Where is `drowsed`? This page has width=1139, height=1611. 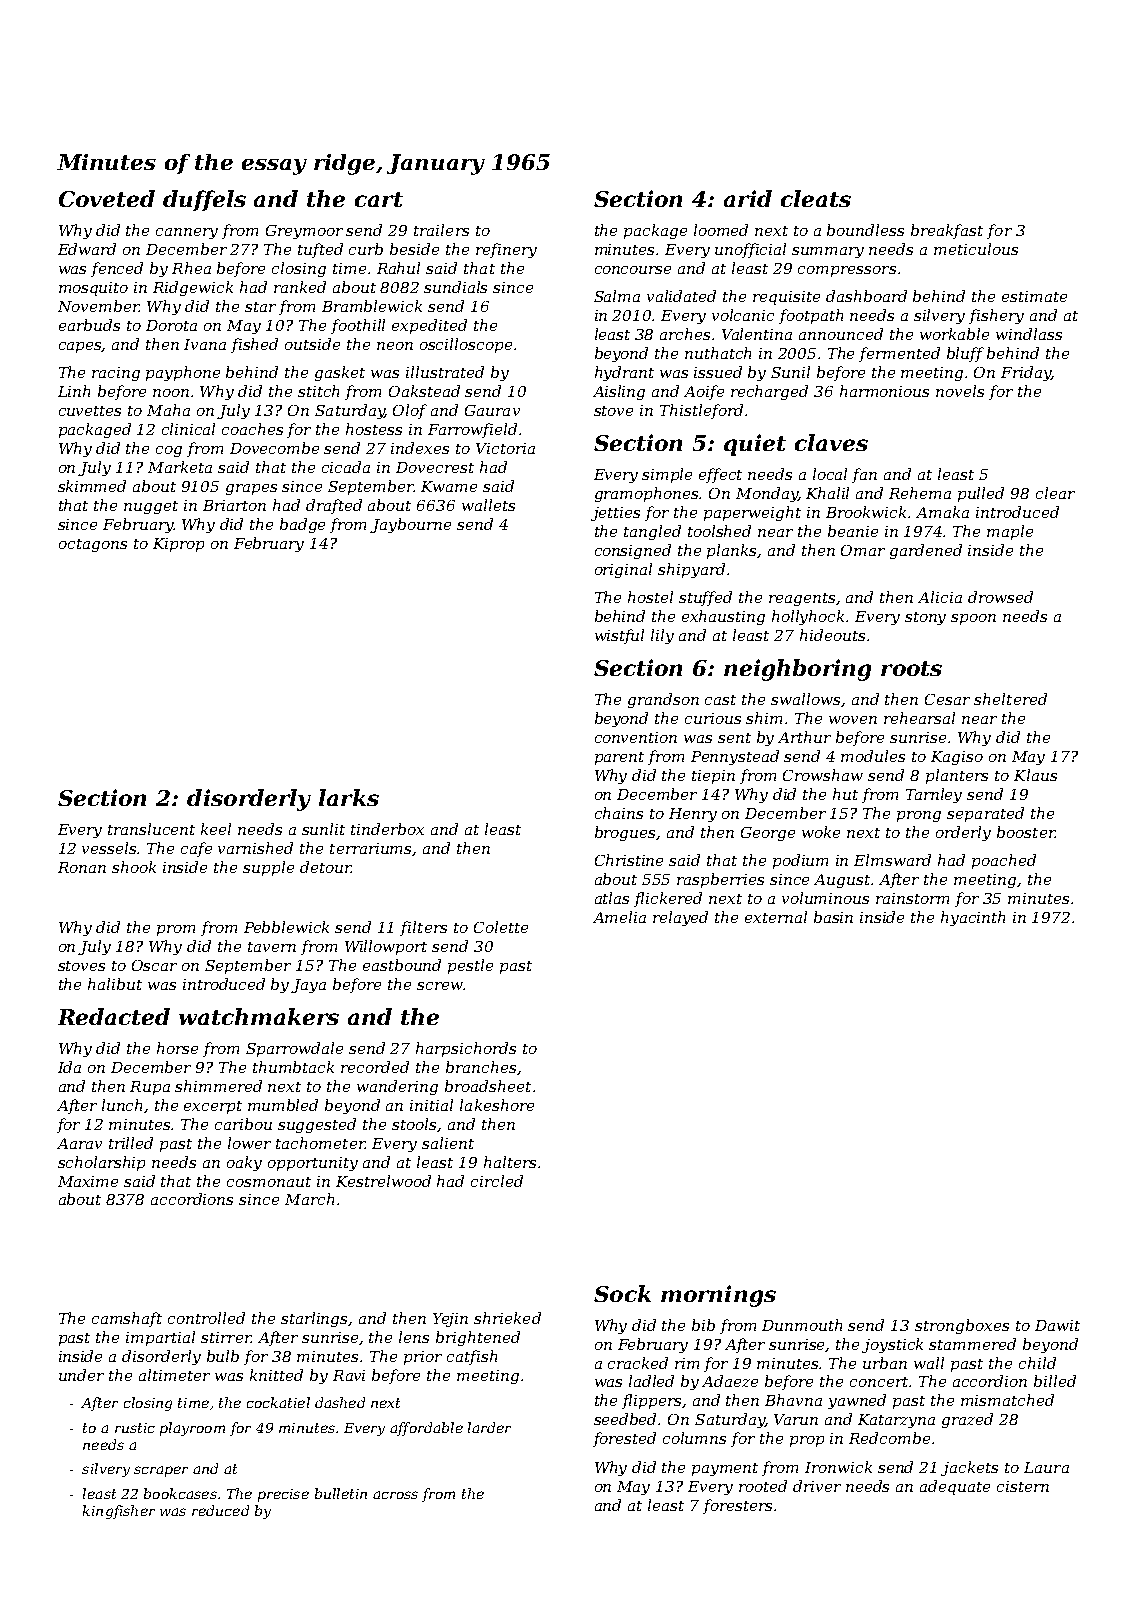 drowsed is located at coordinates (1000, 597).
